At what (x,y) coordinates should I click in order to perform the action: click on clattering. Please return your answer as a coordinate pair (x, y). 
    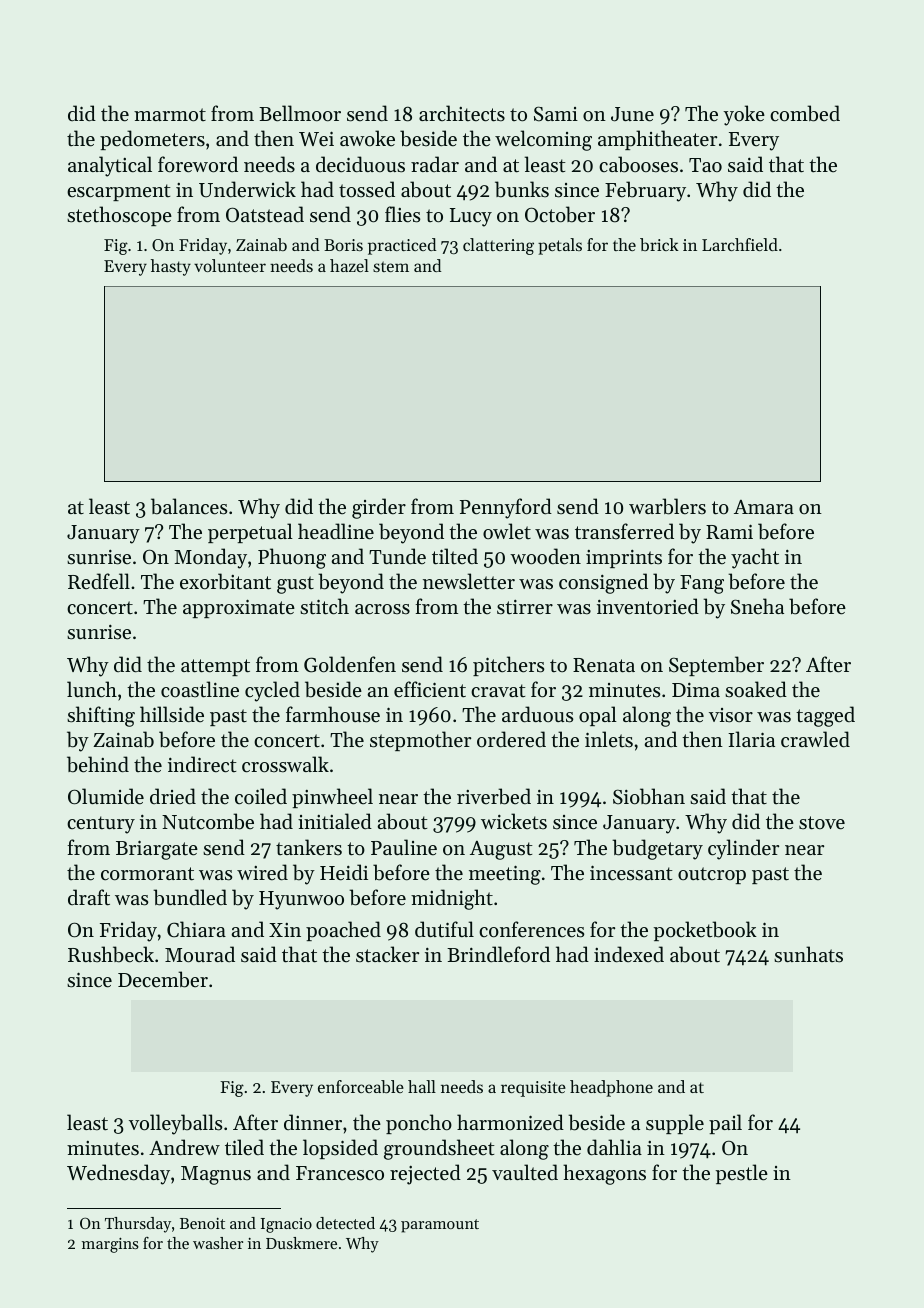
    Looking at the image, I should click on (498, 246).
